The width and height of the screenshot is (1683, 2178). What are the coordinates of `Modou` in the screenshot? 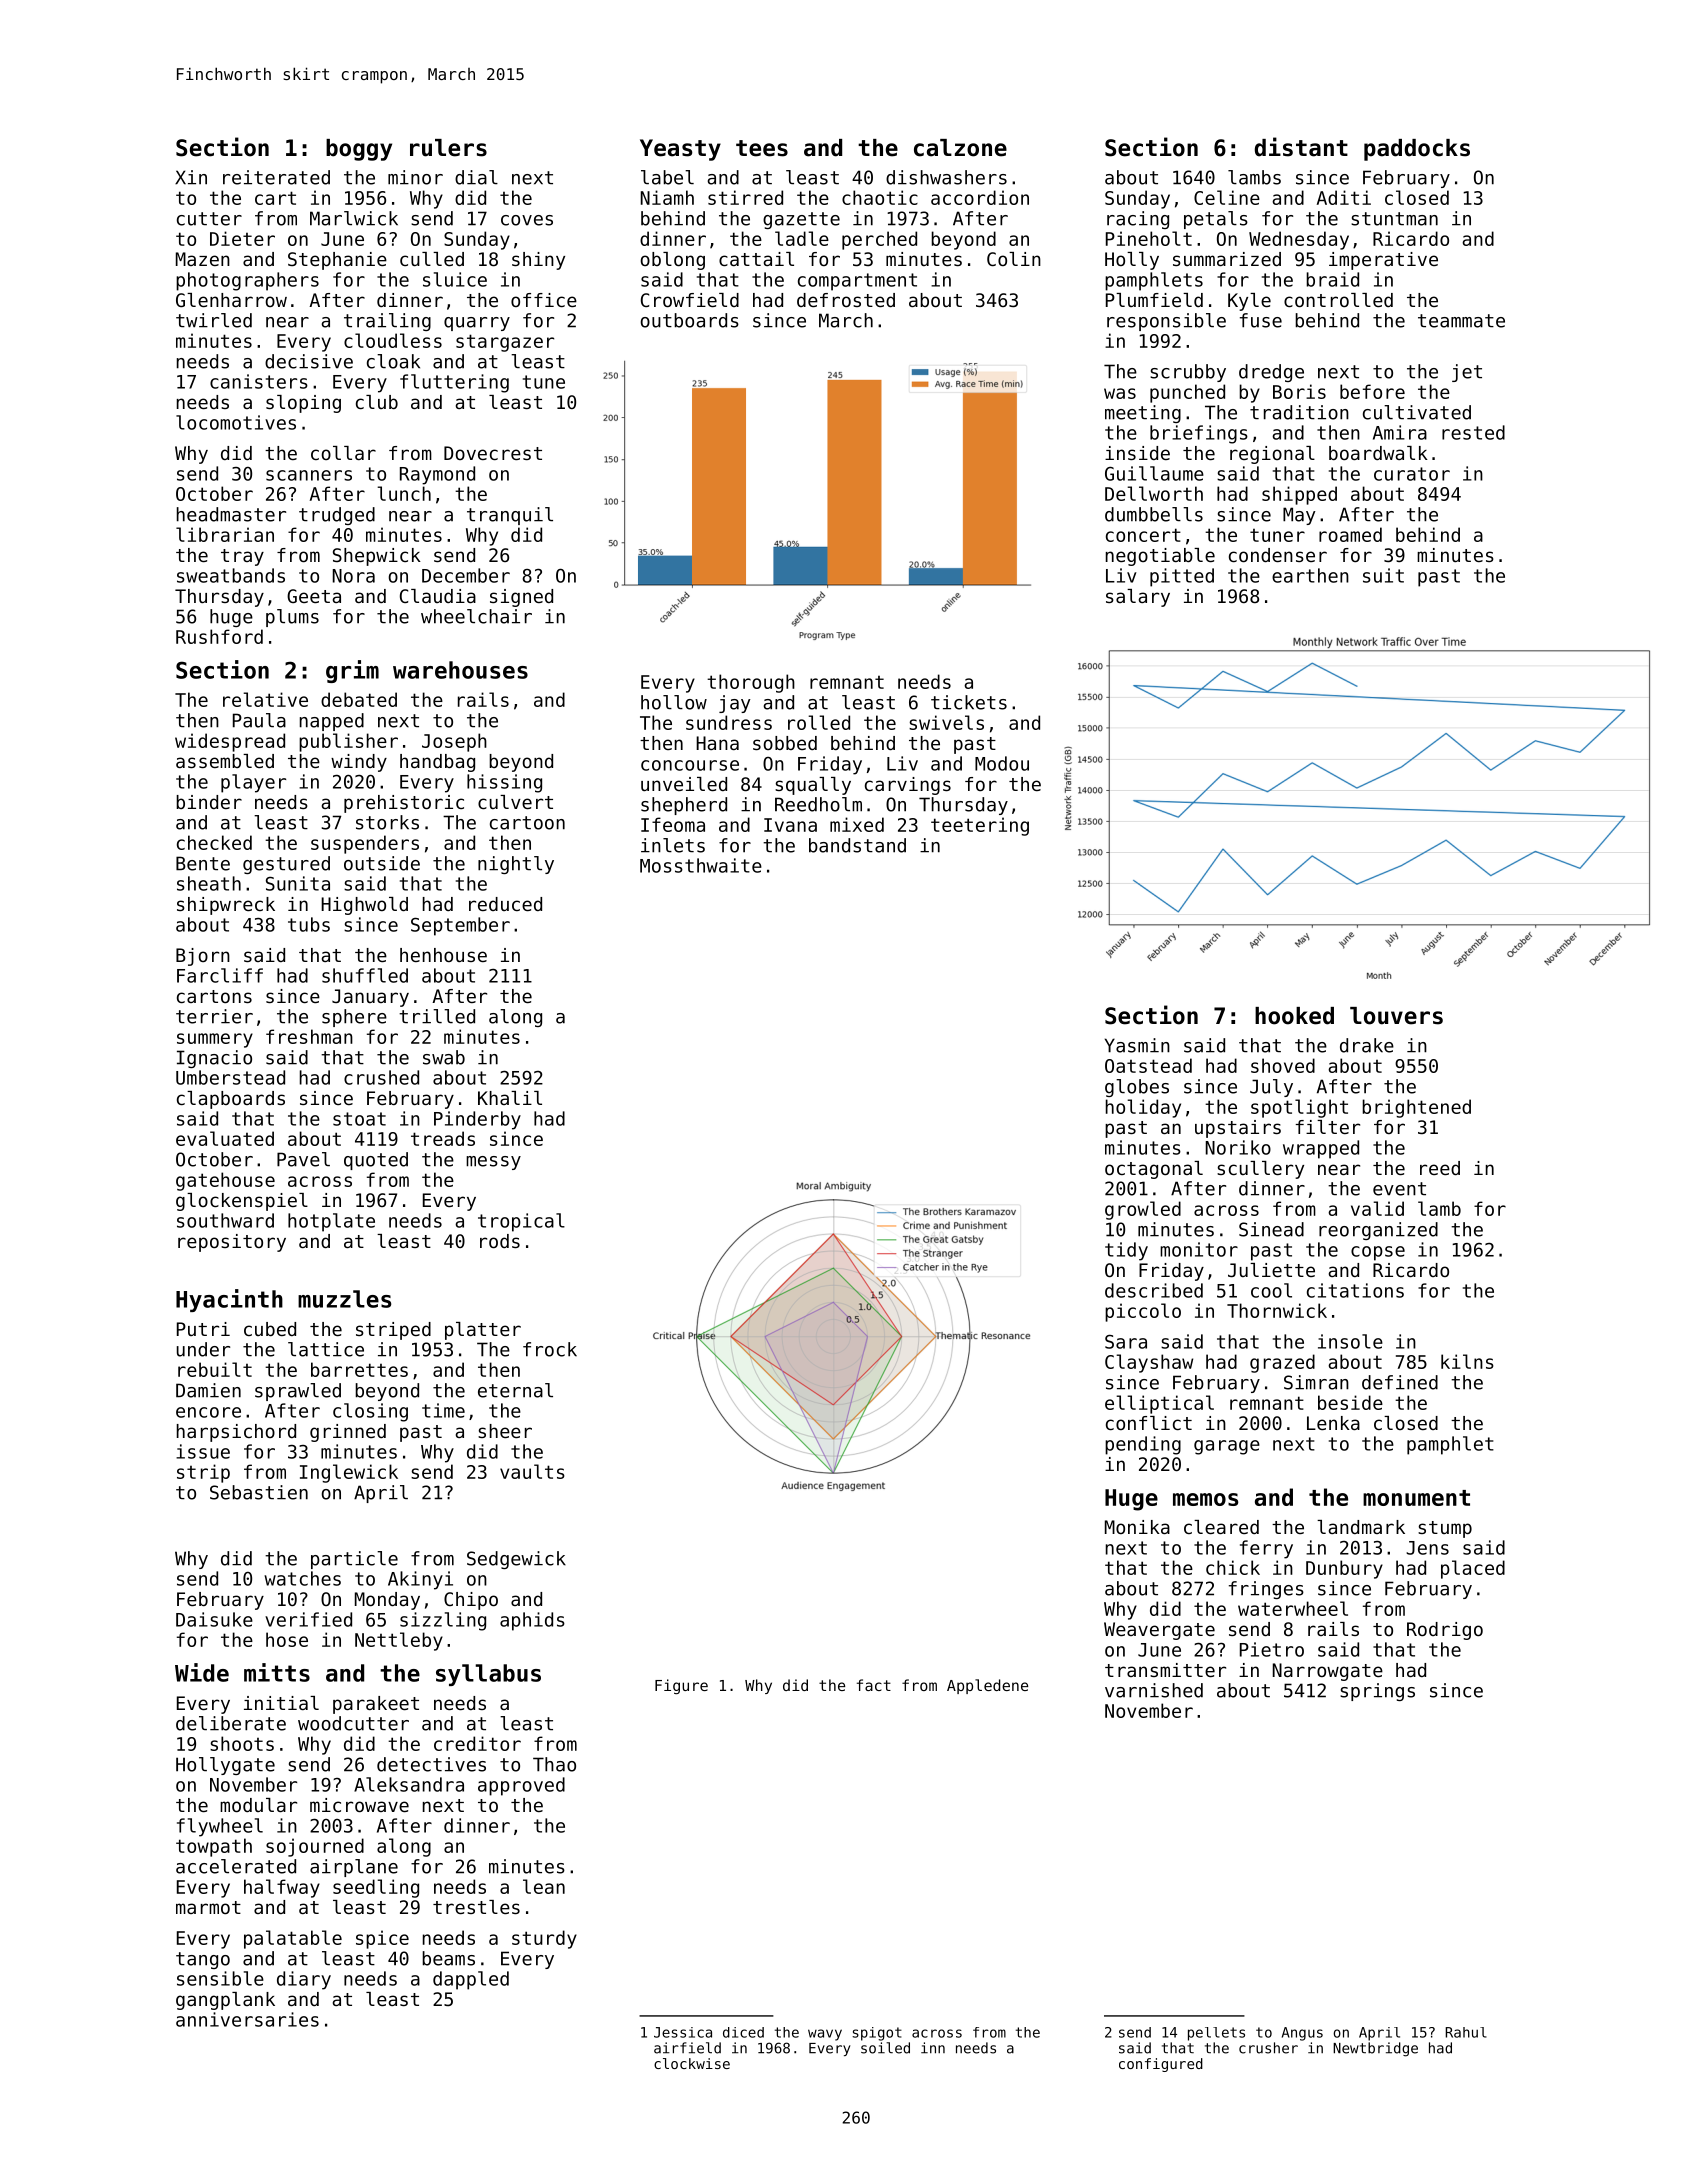 It's located at (1002, 763).
